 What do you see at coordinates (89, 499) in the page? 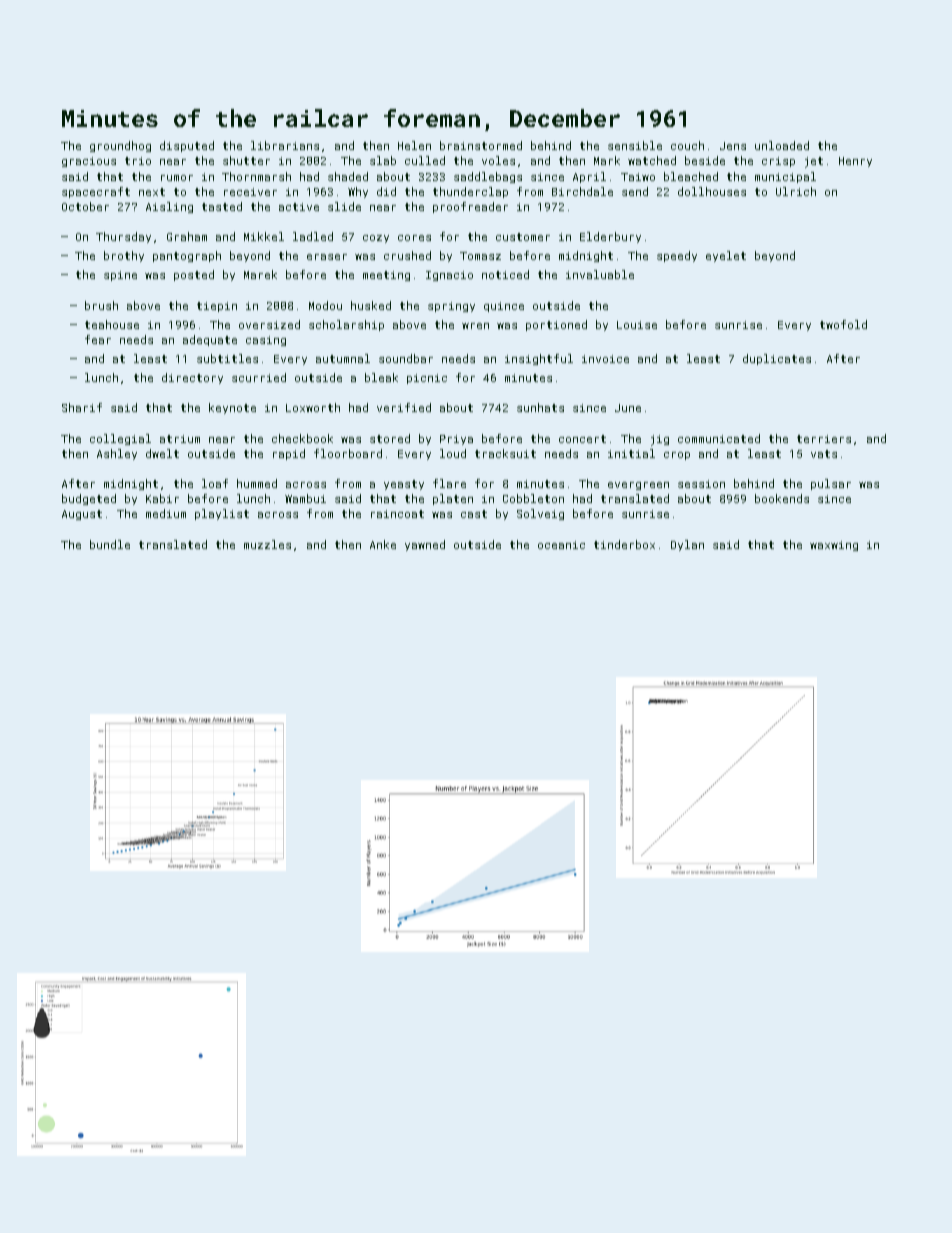
I see `budgeted` at bounding box center [89, 499].
